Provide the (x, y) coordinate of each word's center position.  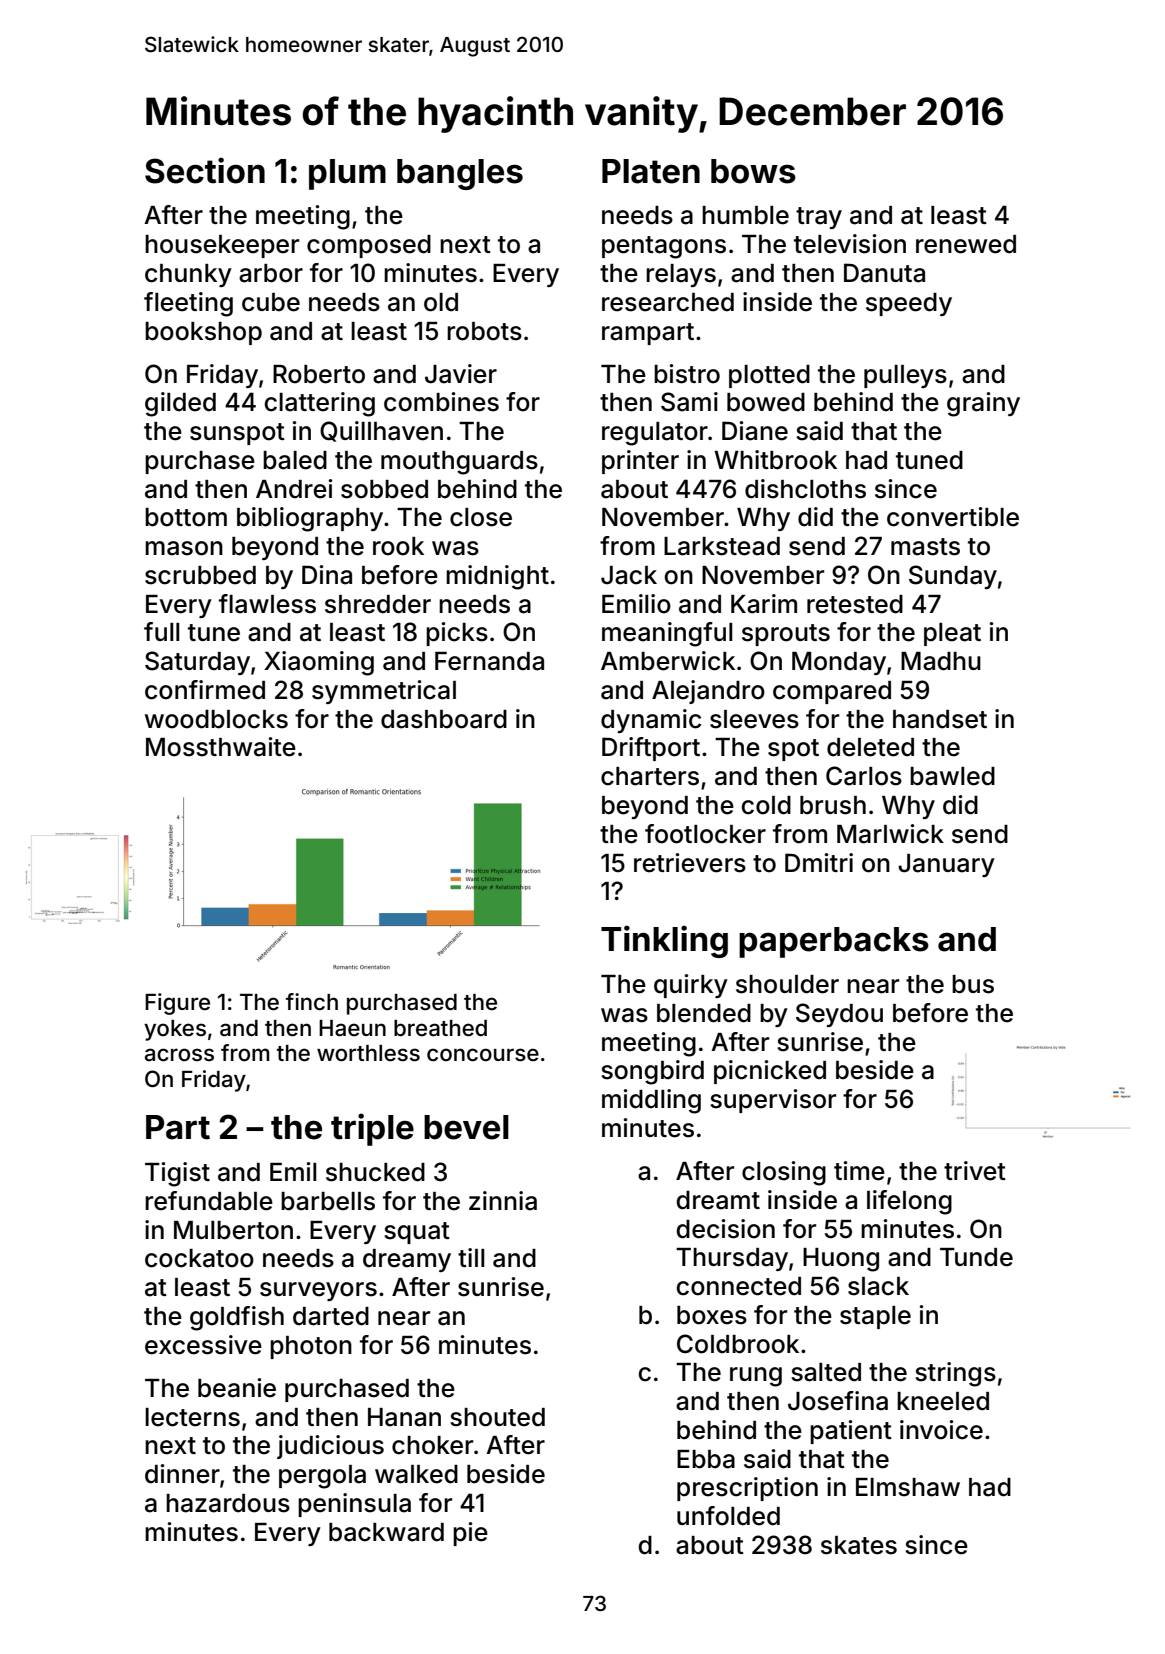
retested (855, 604)
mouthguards (459, 463)
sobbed (384, 489)
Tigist (177, 1174)
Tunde (976, 1257)
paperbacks (834, 942)
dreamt (718, 1200)
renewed (966, 244)
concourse (483, 1055)
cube (271, 302)
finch (312, 1002)
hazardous (228, 1503)
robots (484, 331)
